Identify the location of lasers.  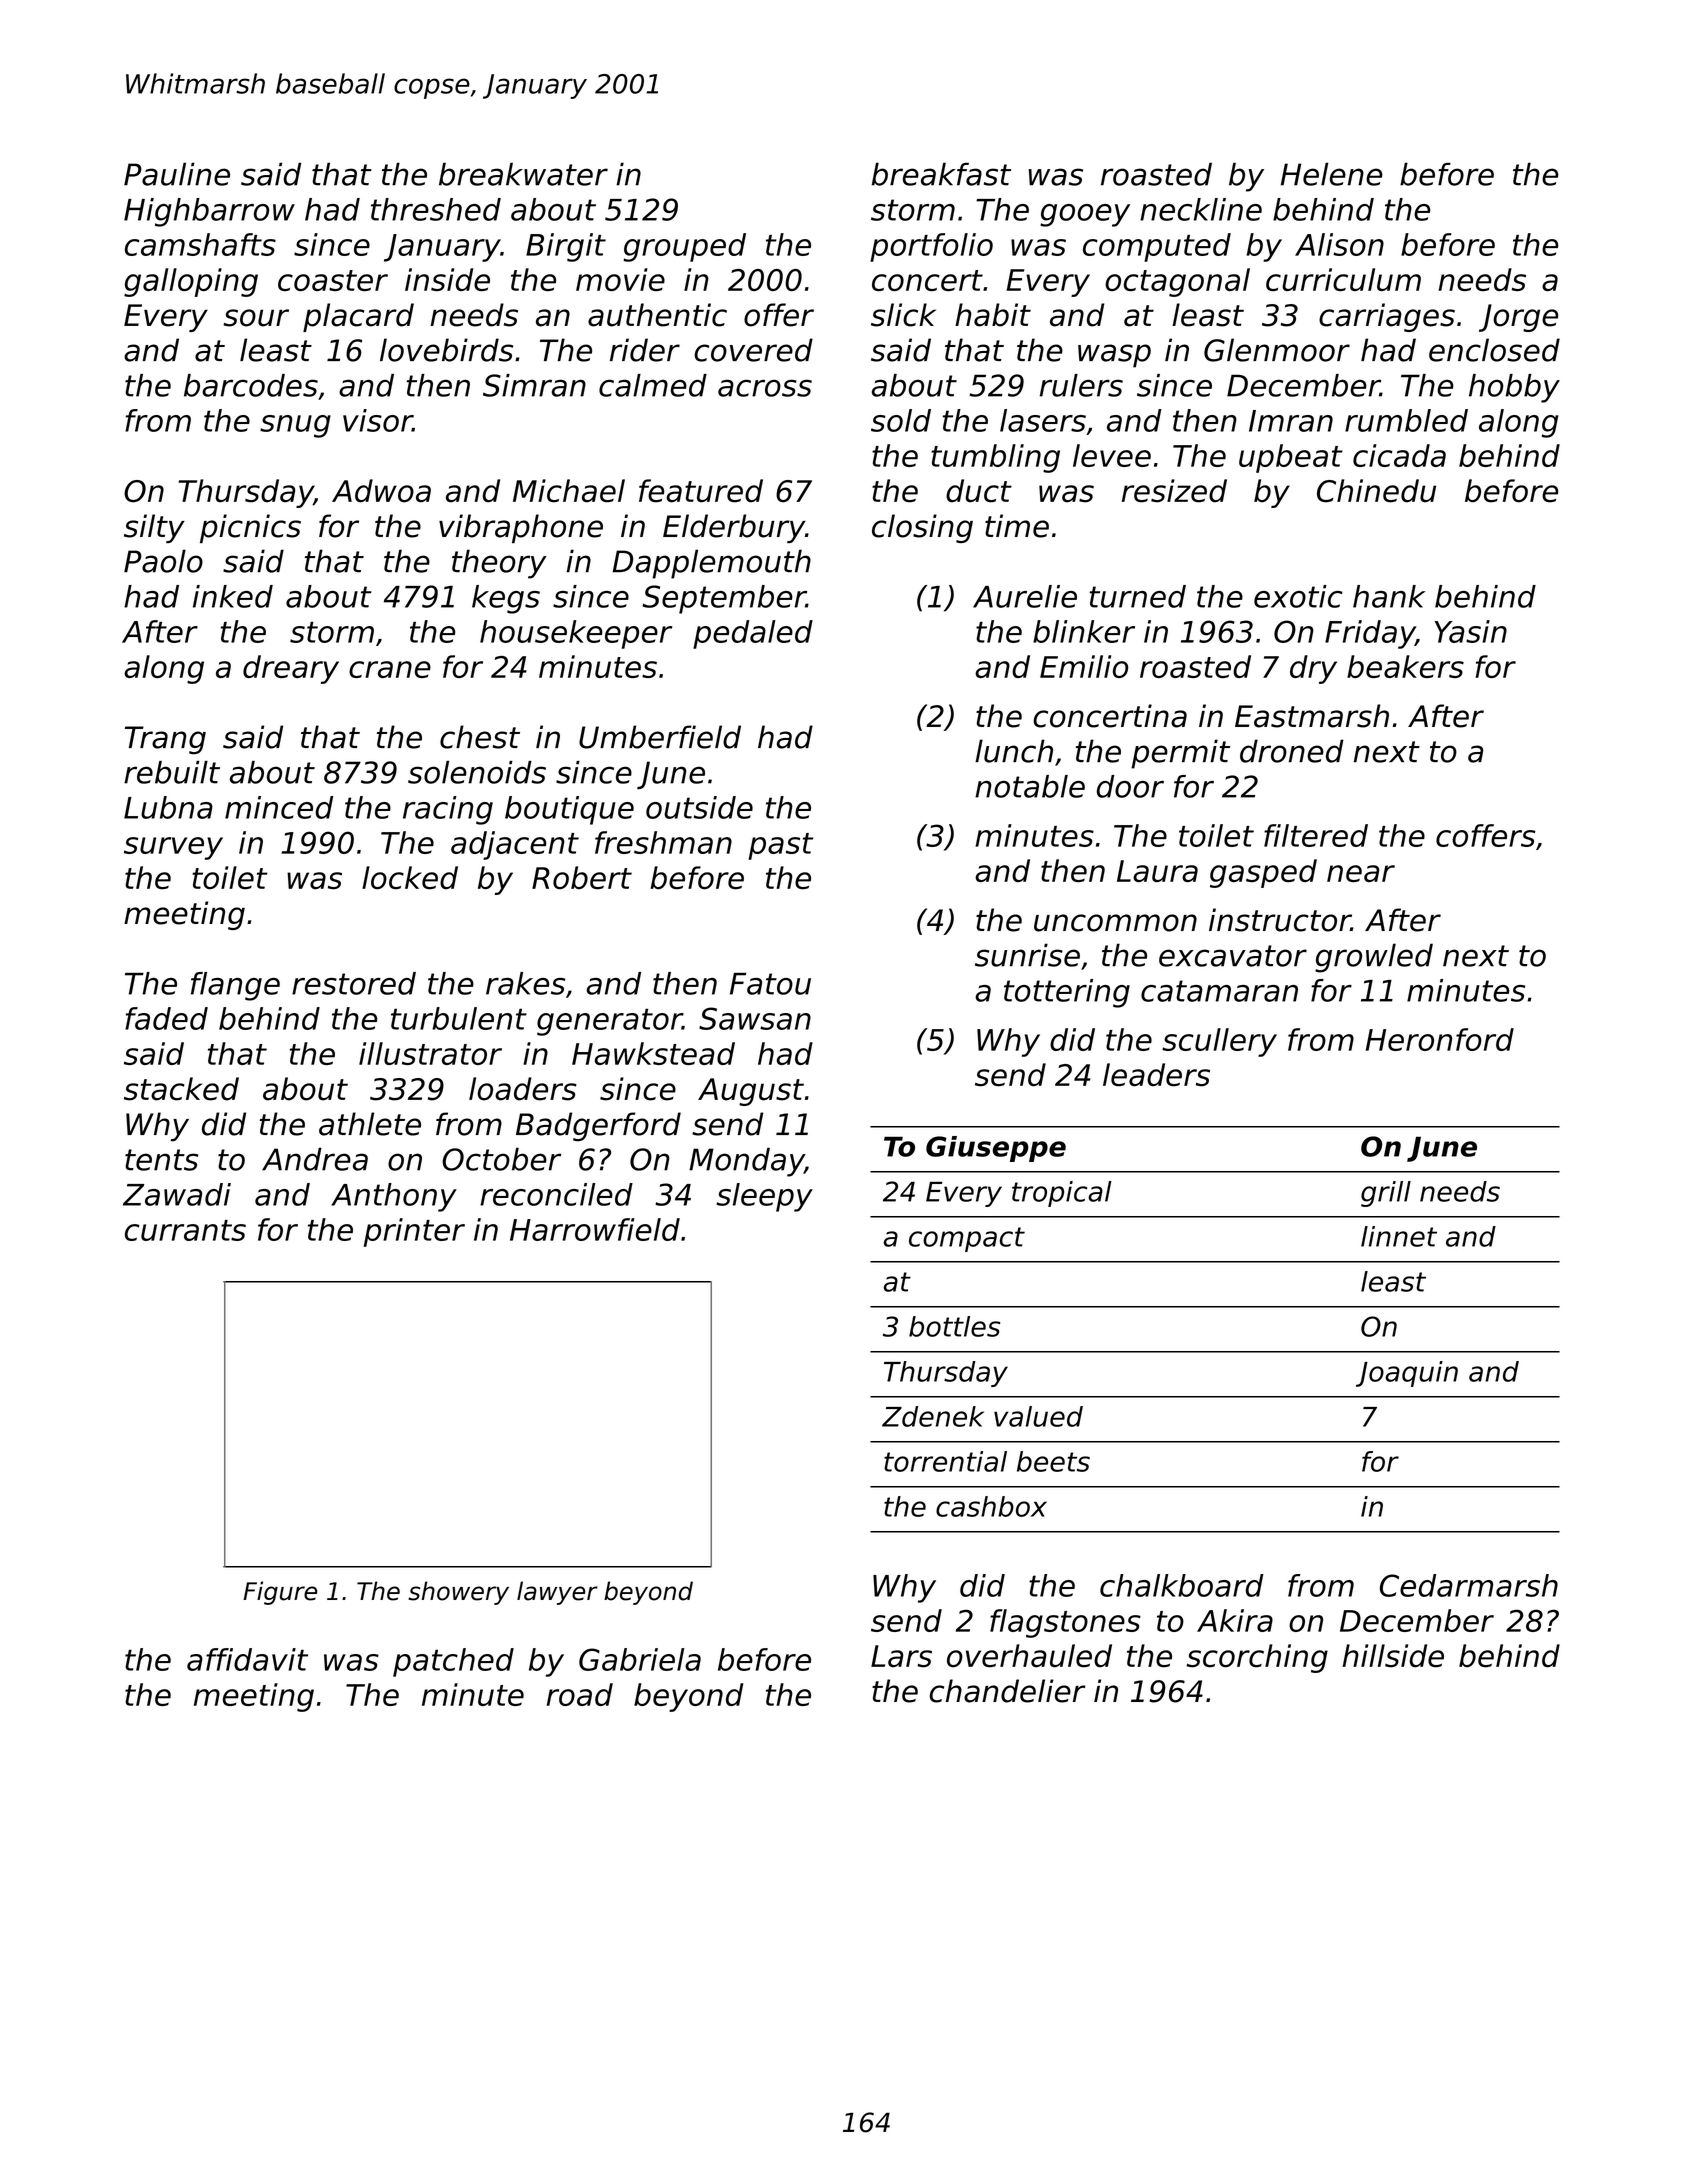
(1043, 420).
